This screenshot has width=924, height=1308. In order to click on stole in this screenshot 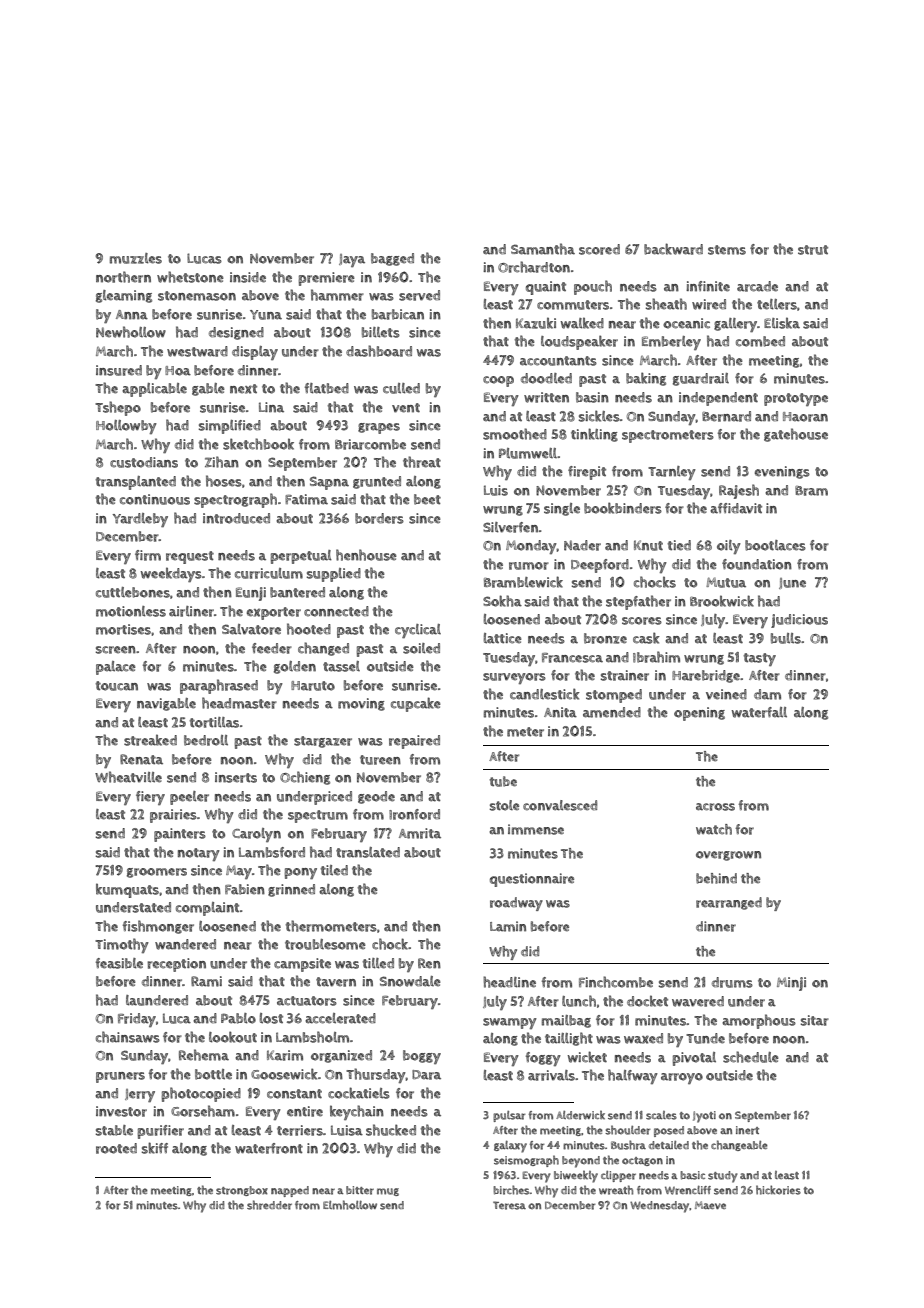, I will do `click(504, 805)`.
